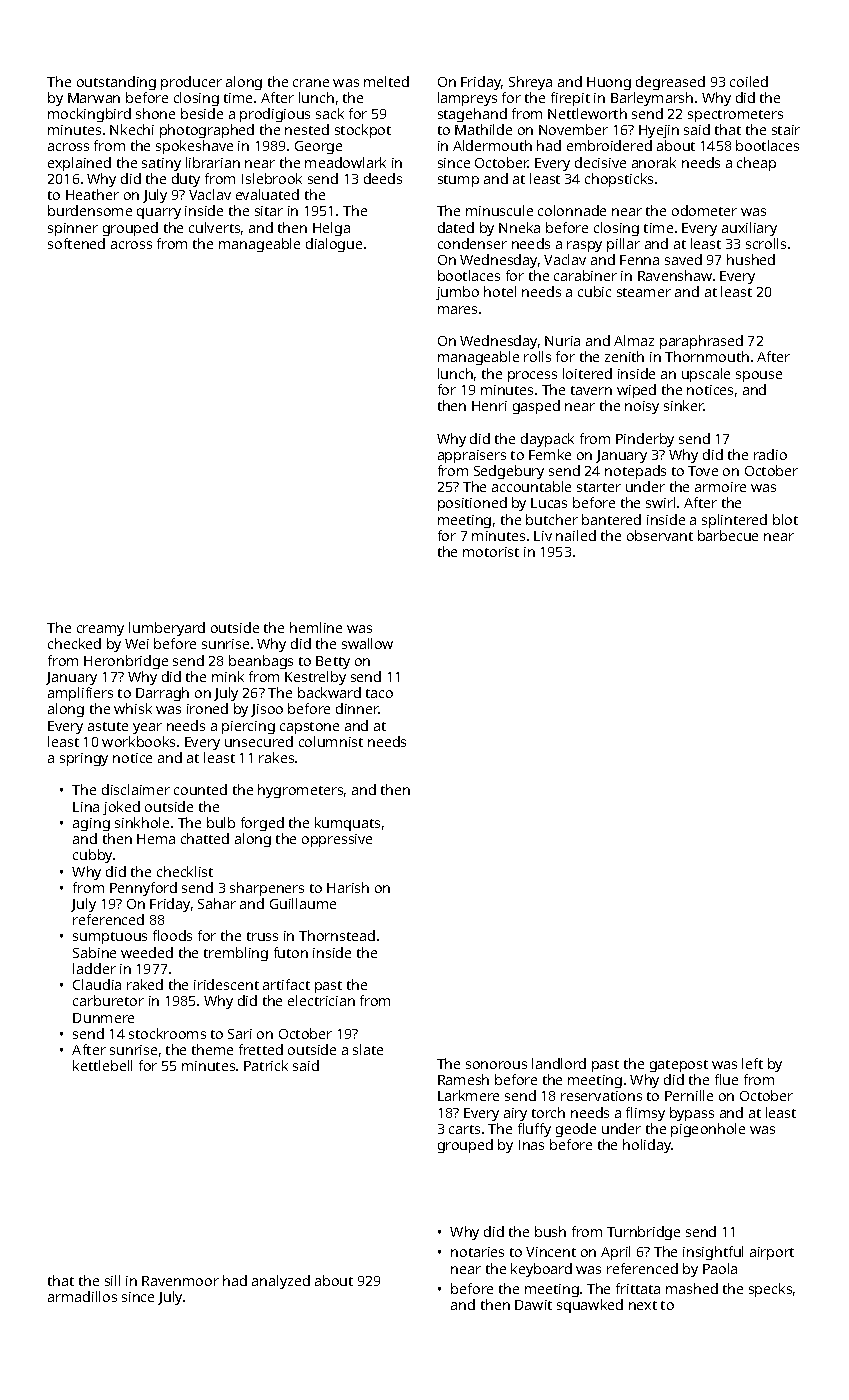 The width and height of the page is (849, 1400). Describe the element at coordinates (100, 630) in the page. I see `creamy` at that location.
